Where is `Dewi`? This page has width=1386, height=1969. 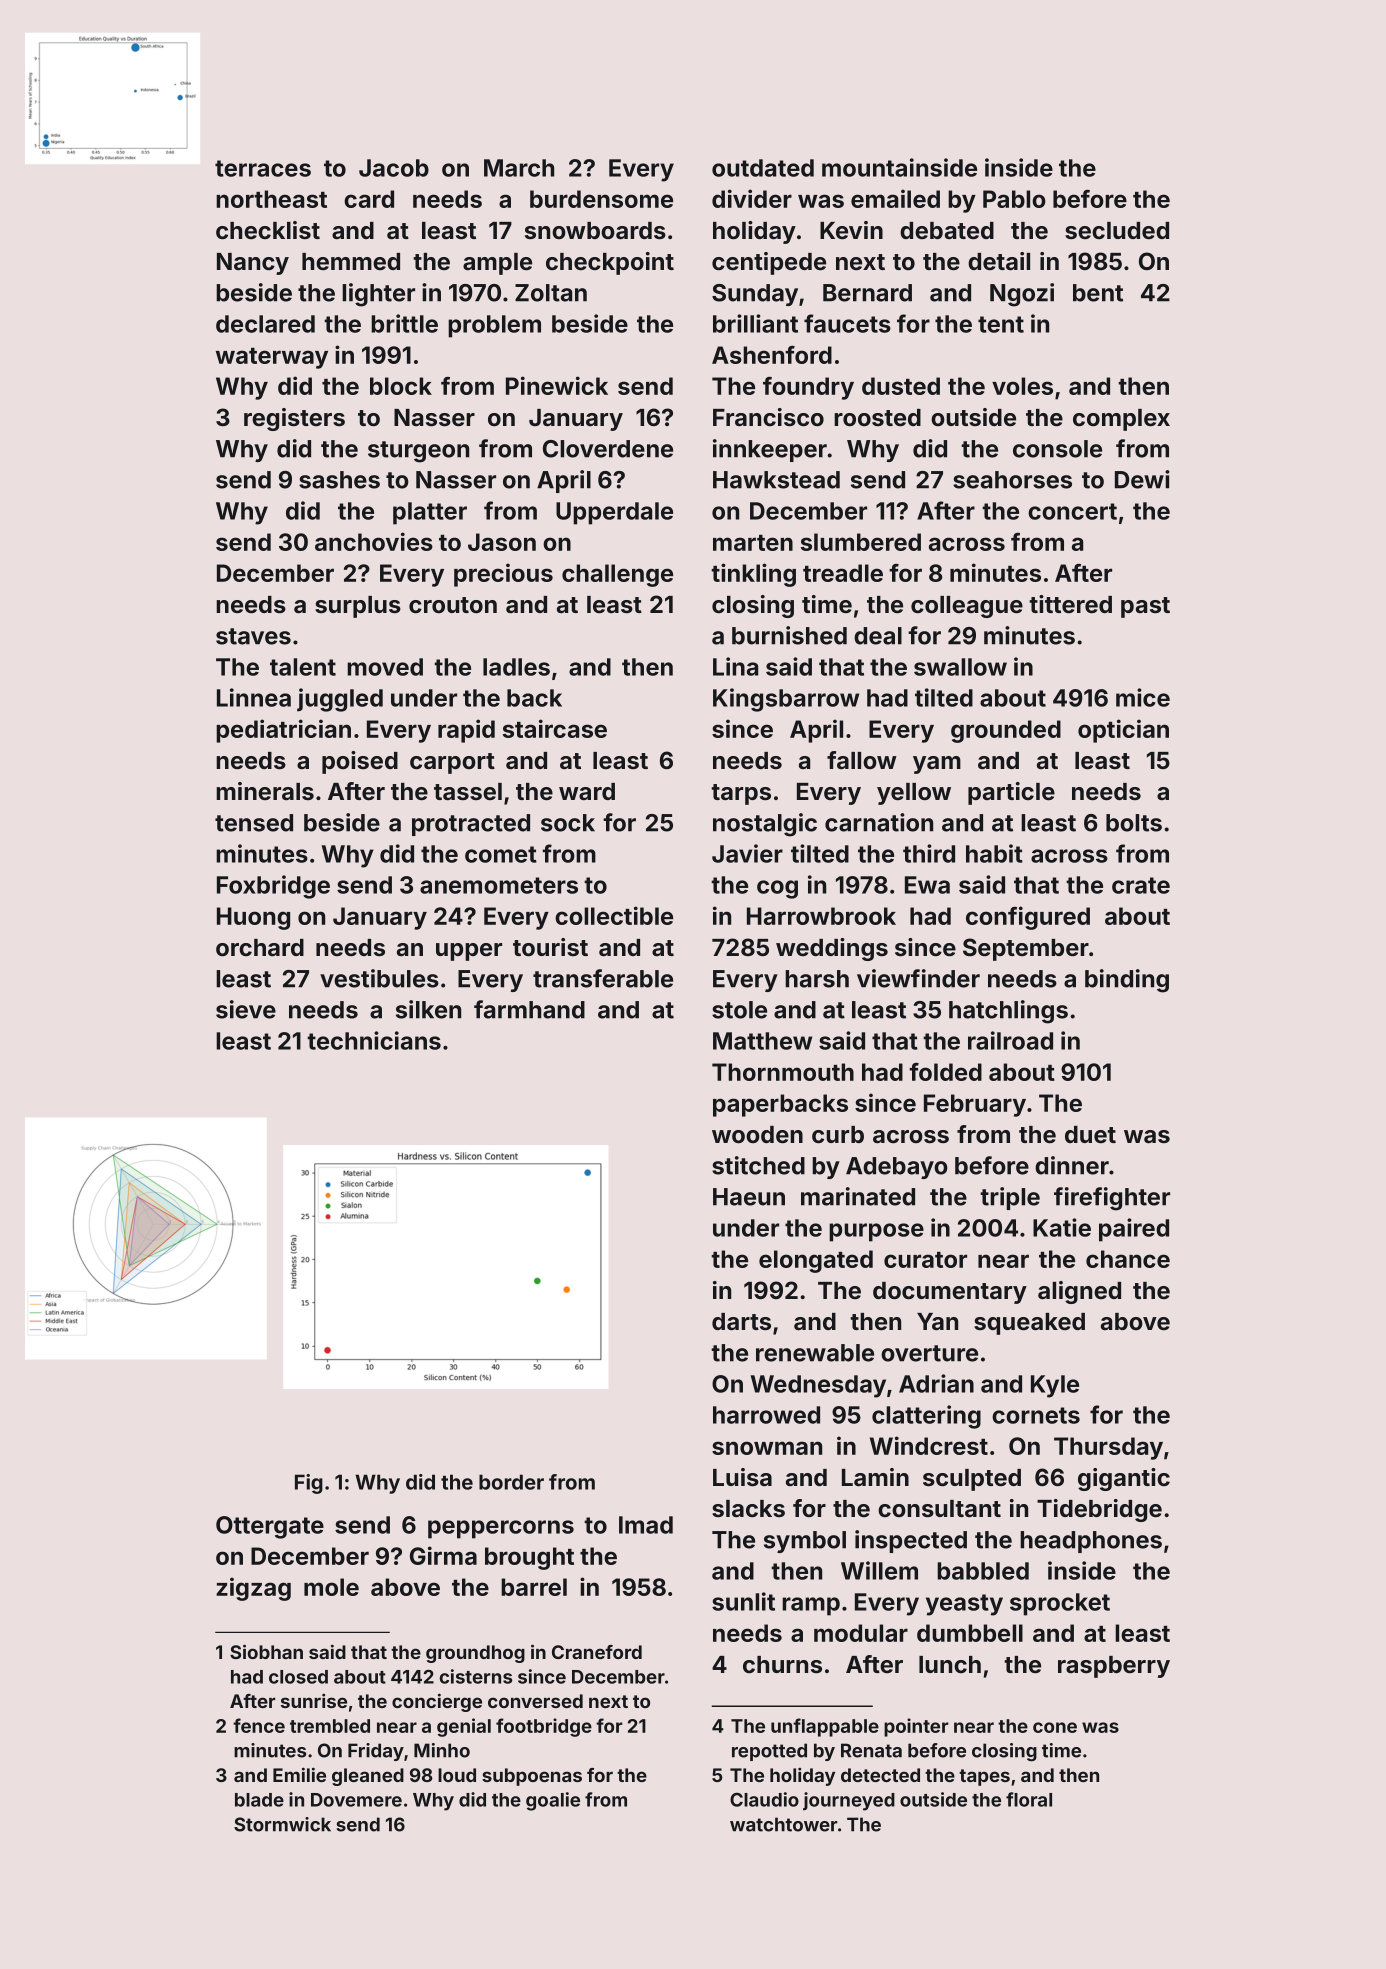 Dewi is located at coordinates (1142, 479).
